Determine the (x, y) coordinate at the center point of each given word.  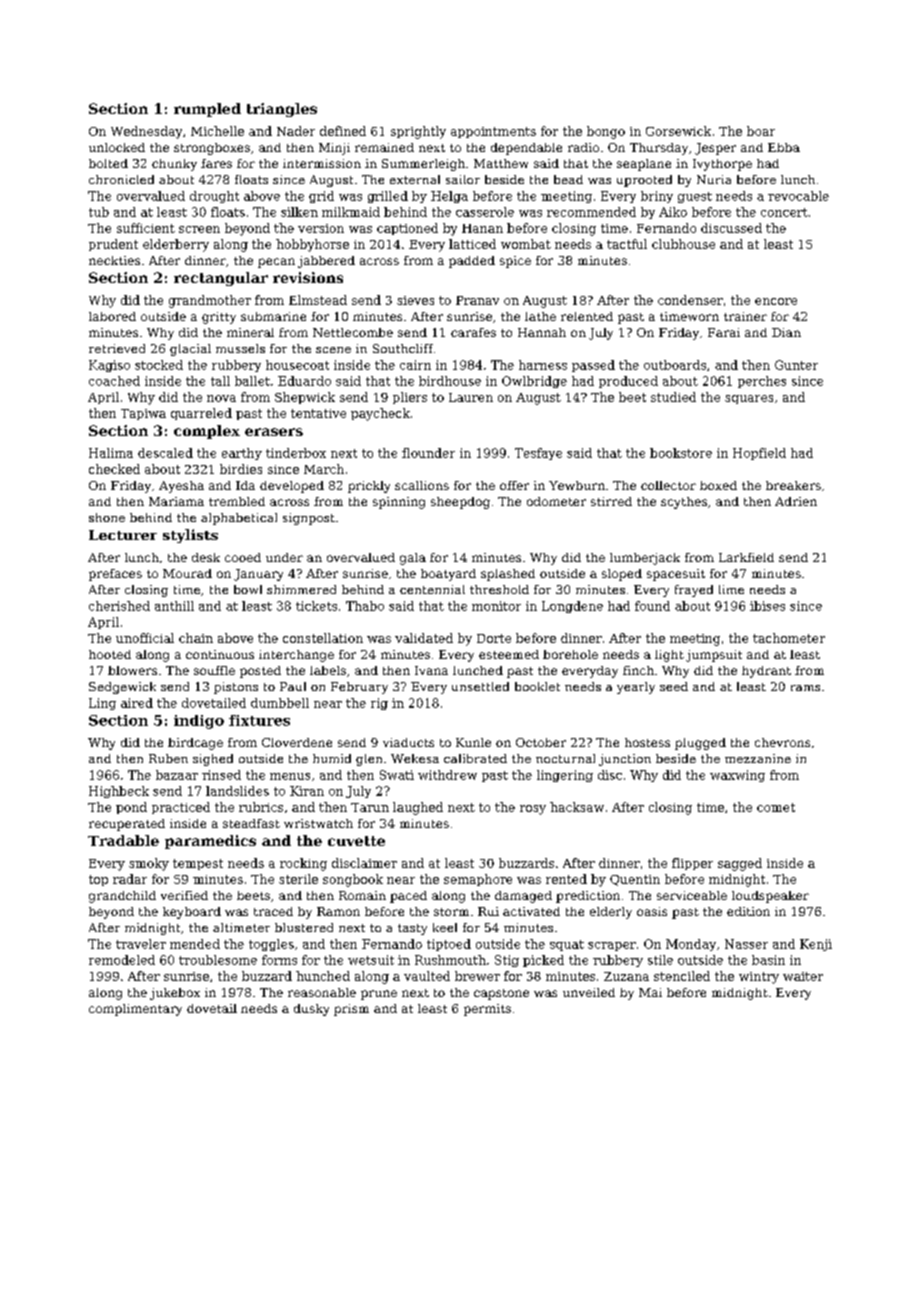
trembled (237, 501)
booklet (537, 686)
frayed (694, 591)
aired (137, 703)
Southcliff (403, 348)
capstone (501, 994)
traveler (141, 944)
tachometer (789, 638)
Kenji (816, 945)
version (321, 228)
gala (413, 559)
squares (749, 399)
